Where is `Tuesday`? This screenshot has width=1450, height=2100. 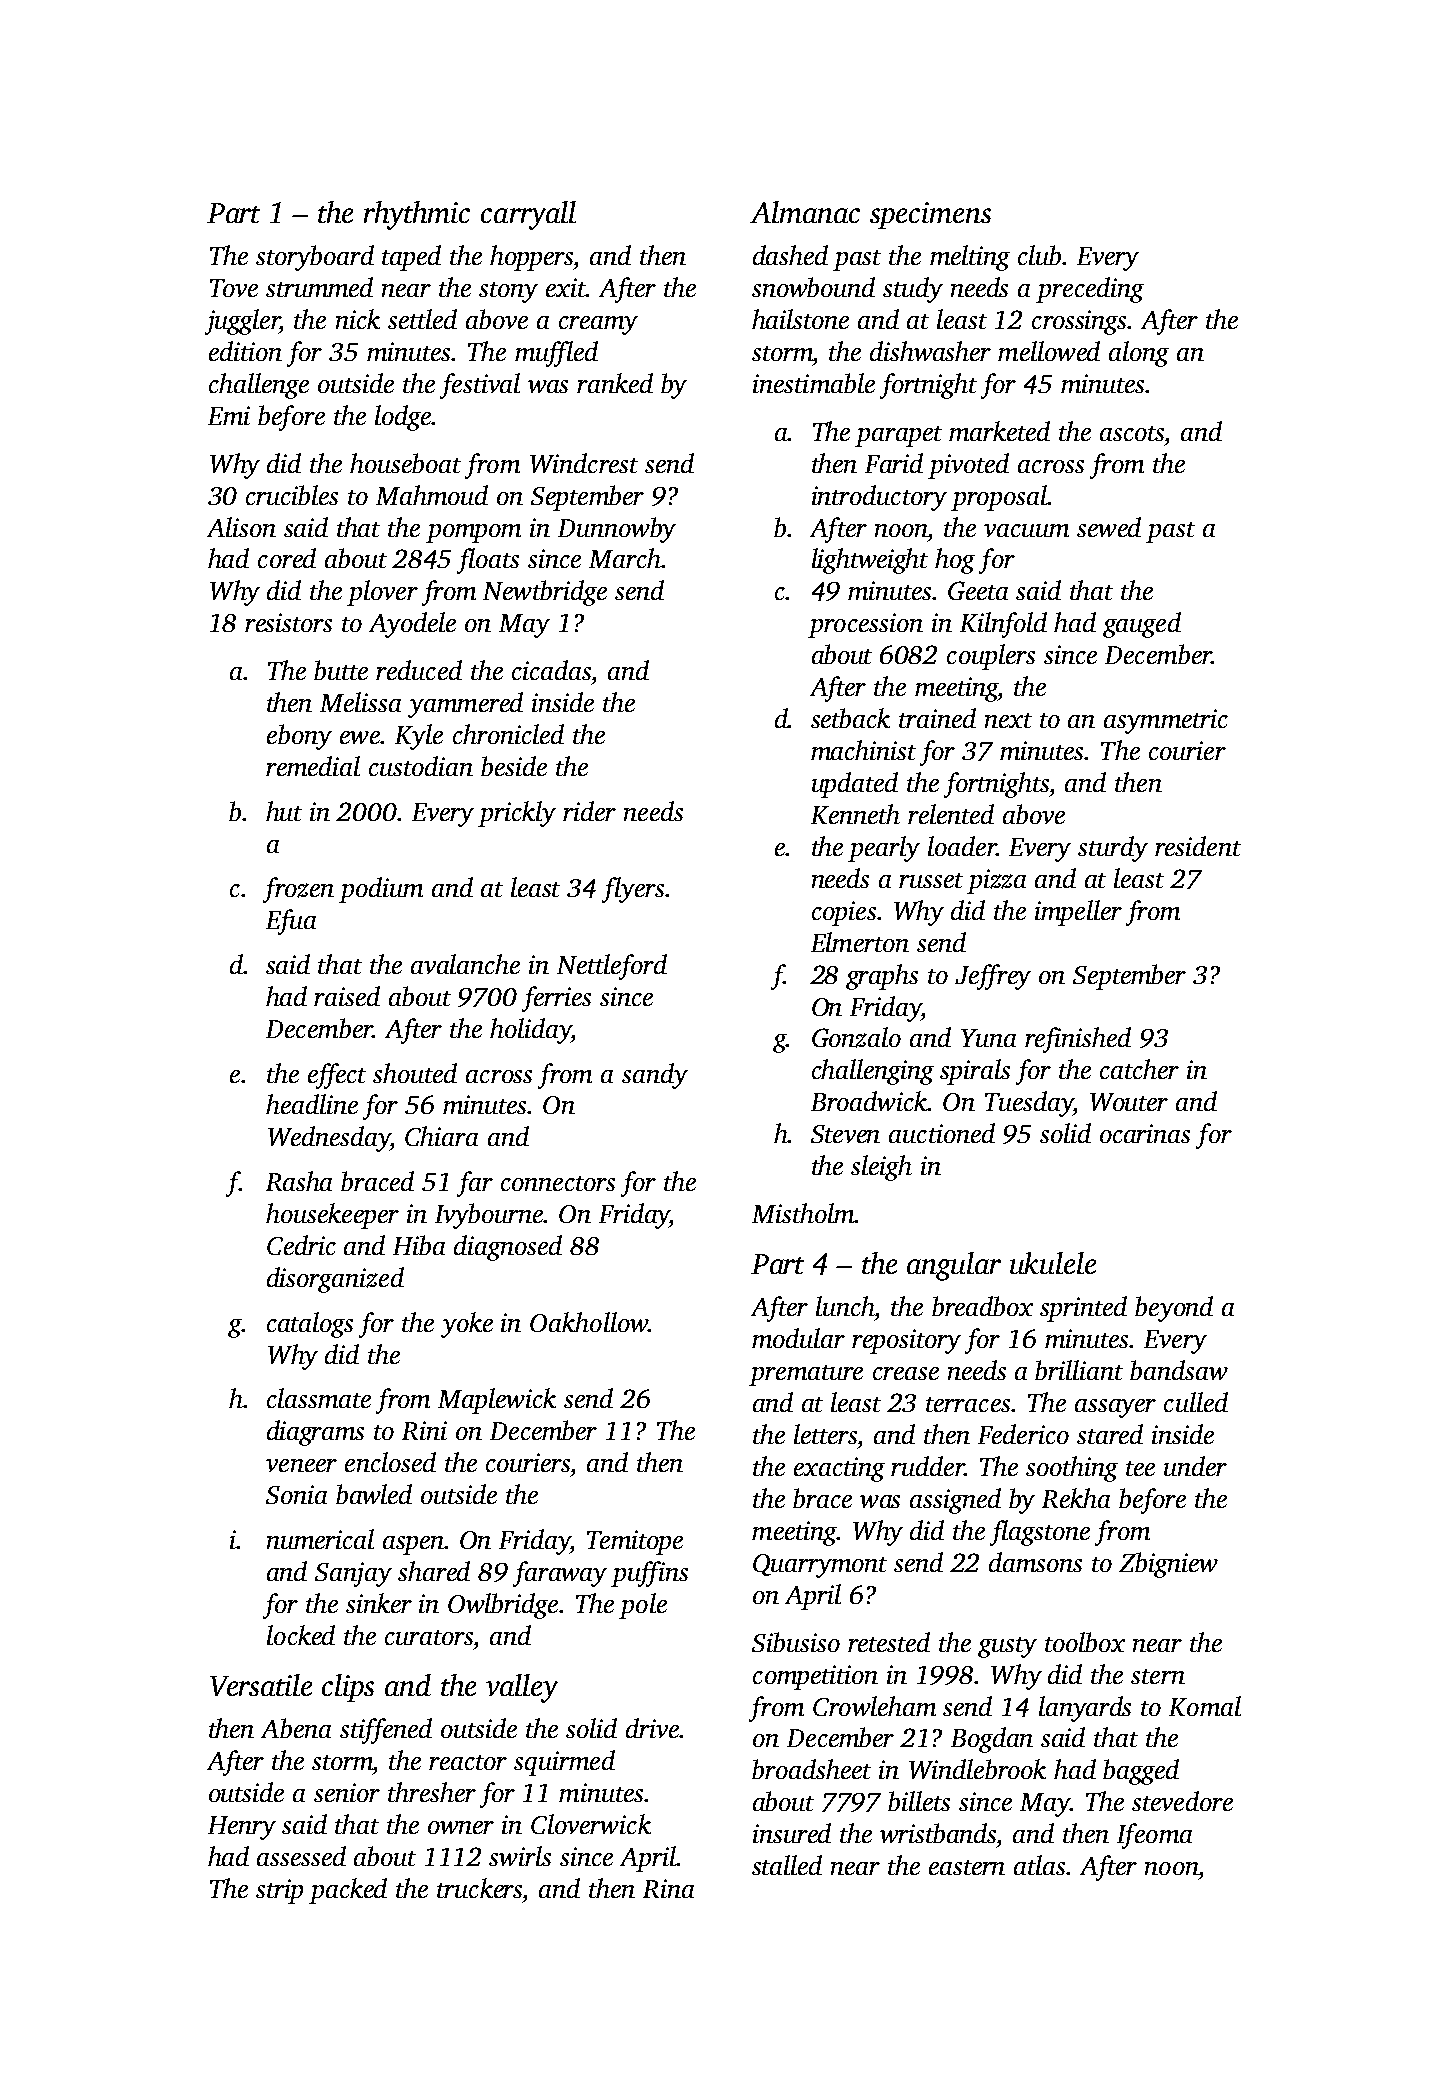 Tuesday is located at coordinates (1029, 1104).
